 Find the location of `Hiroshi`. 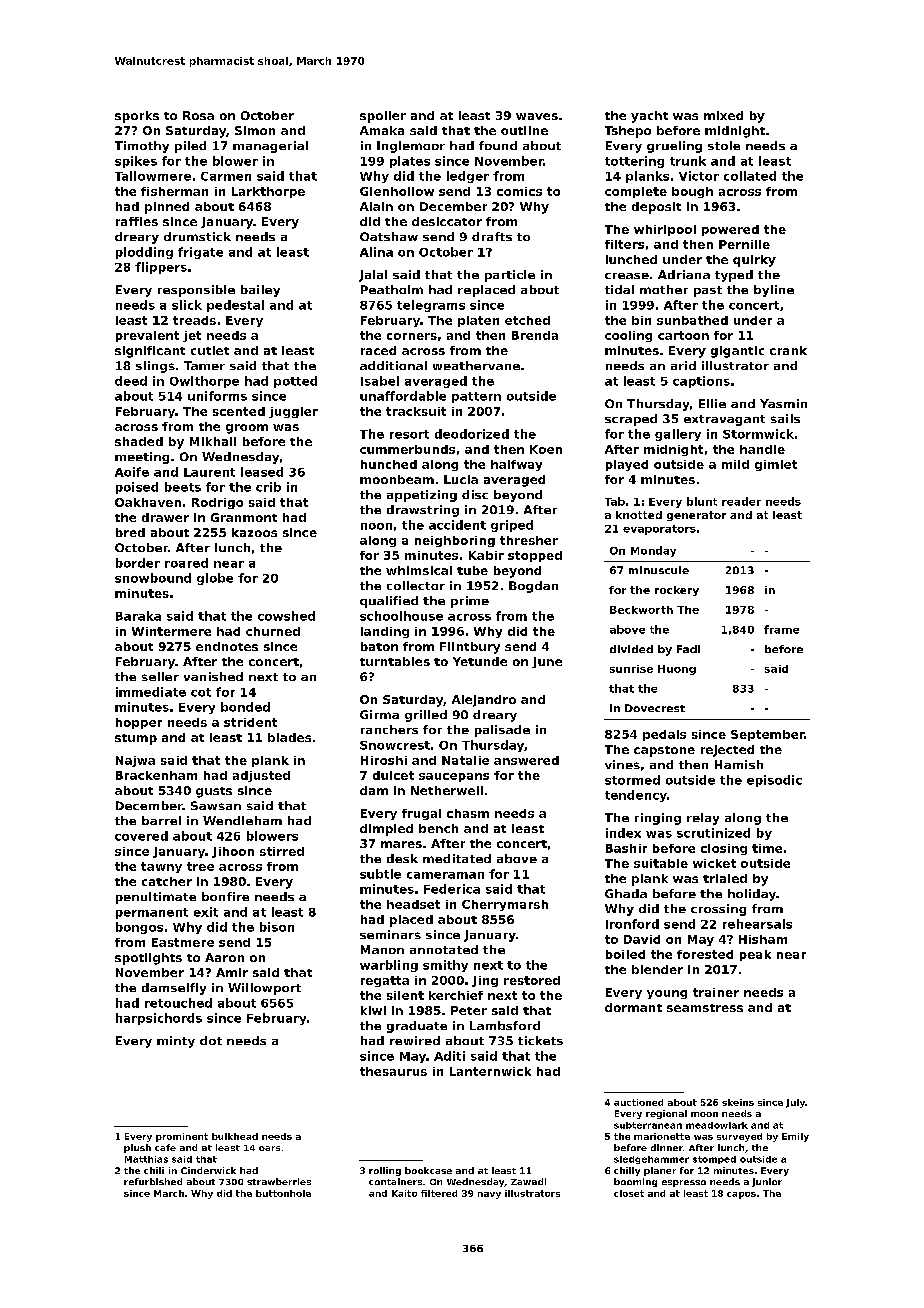

Hiroshi is located at coordinates (384, 760).
